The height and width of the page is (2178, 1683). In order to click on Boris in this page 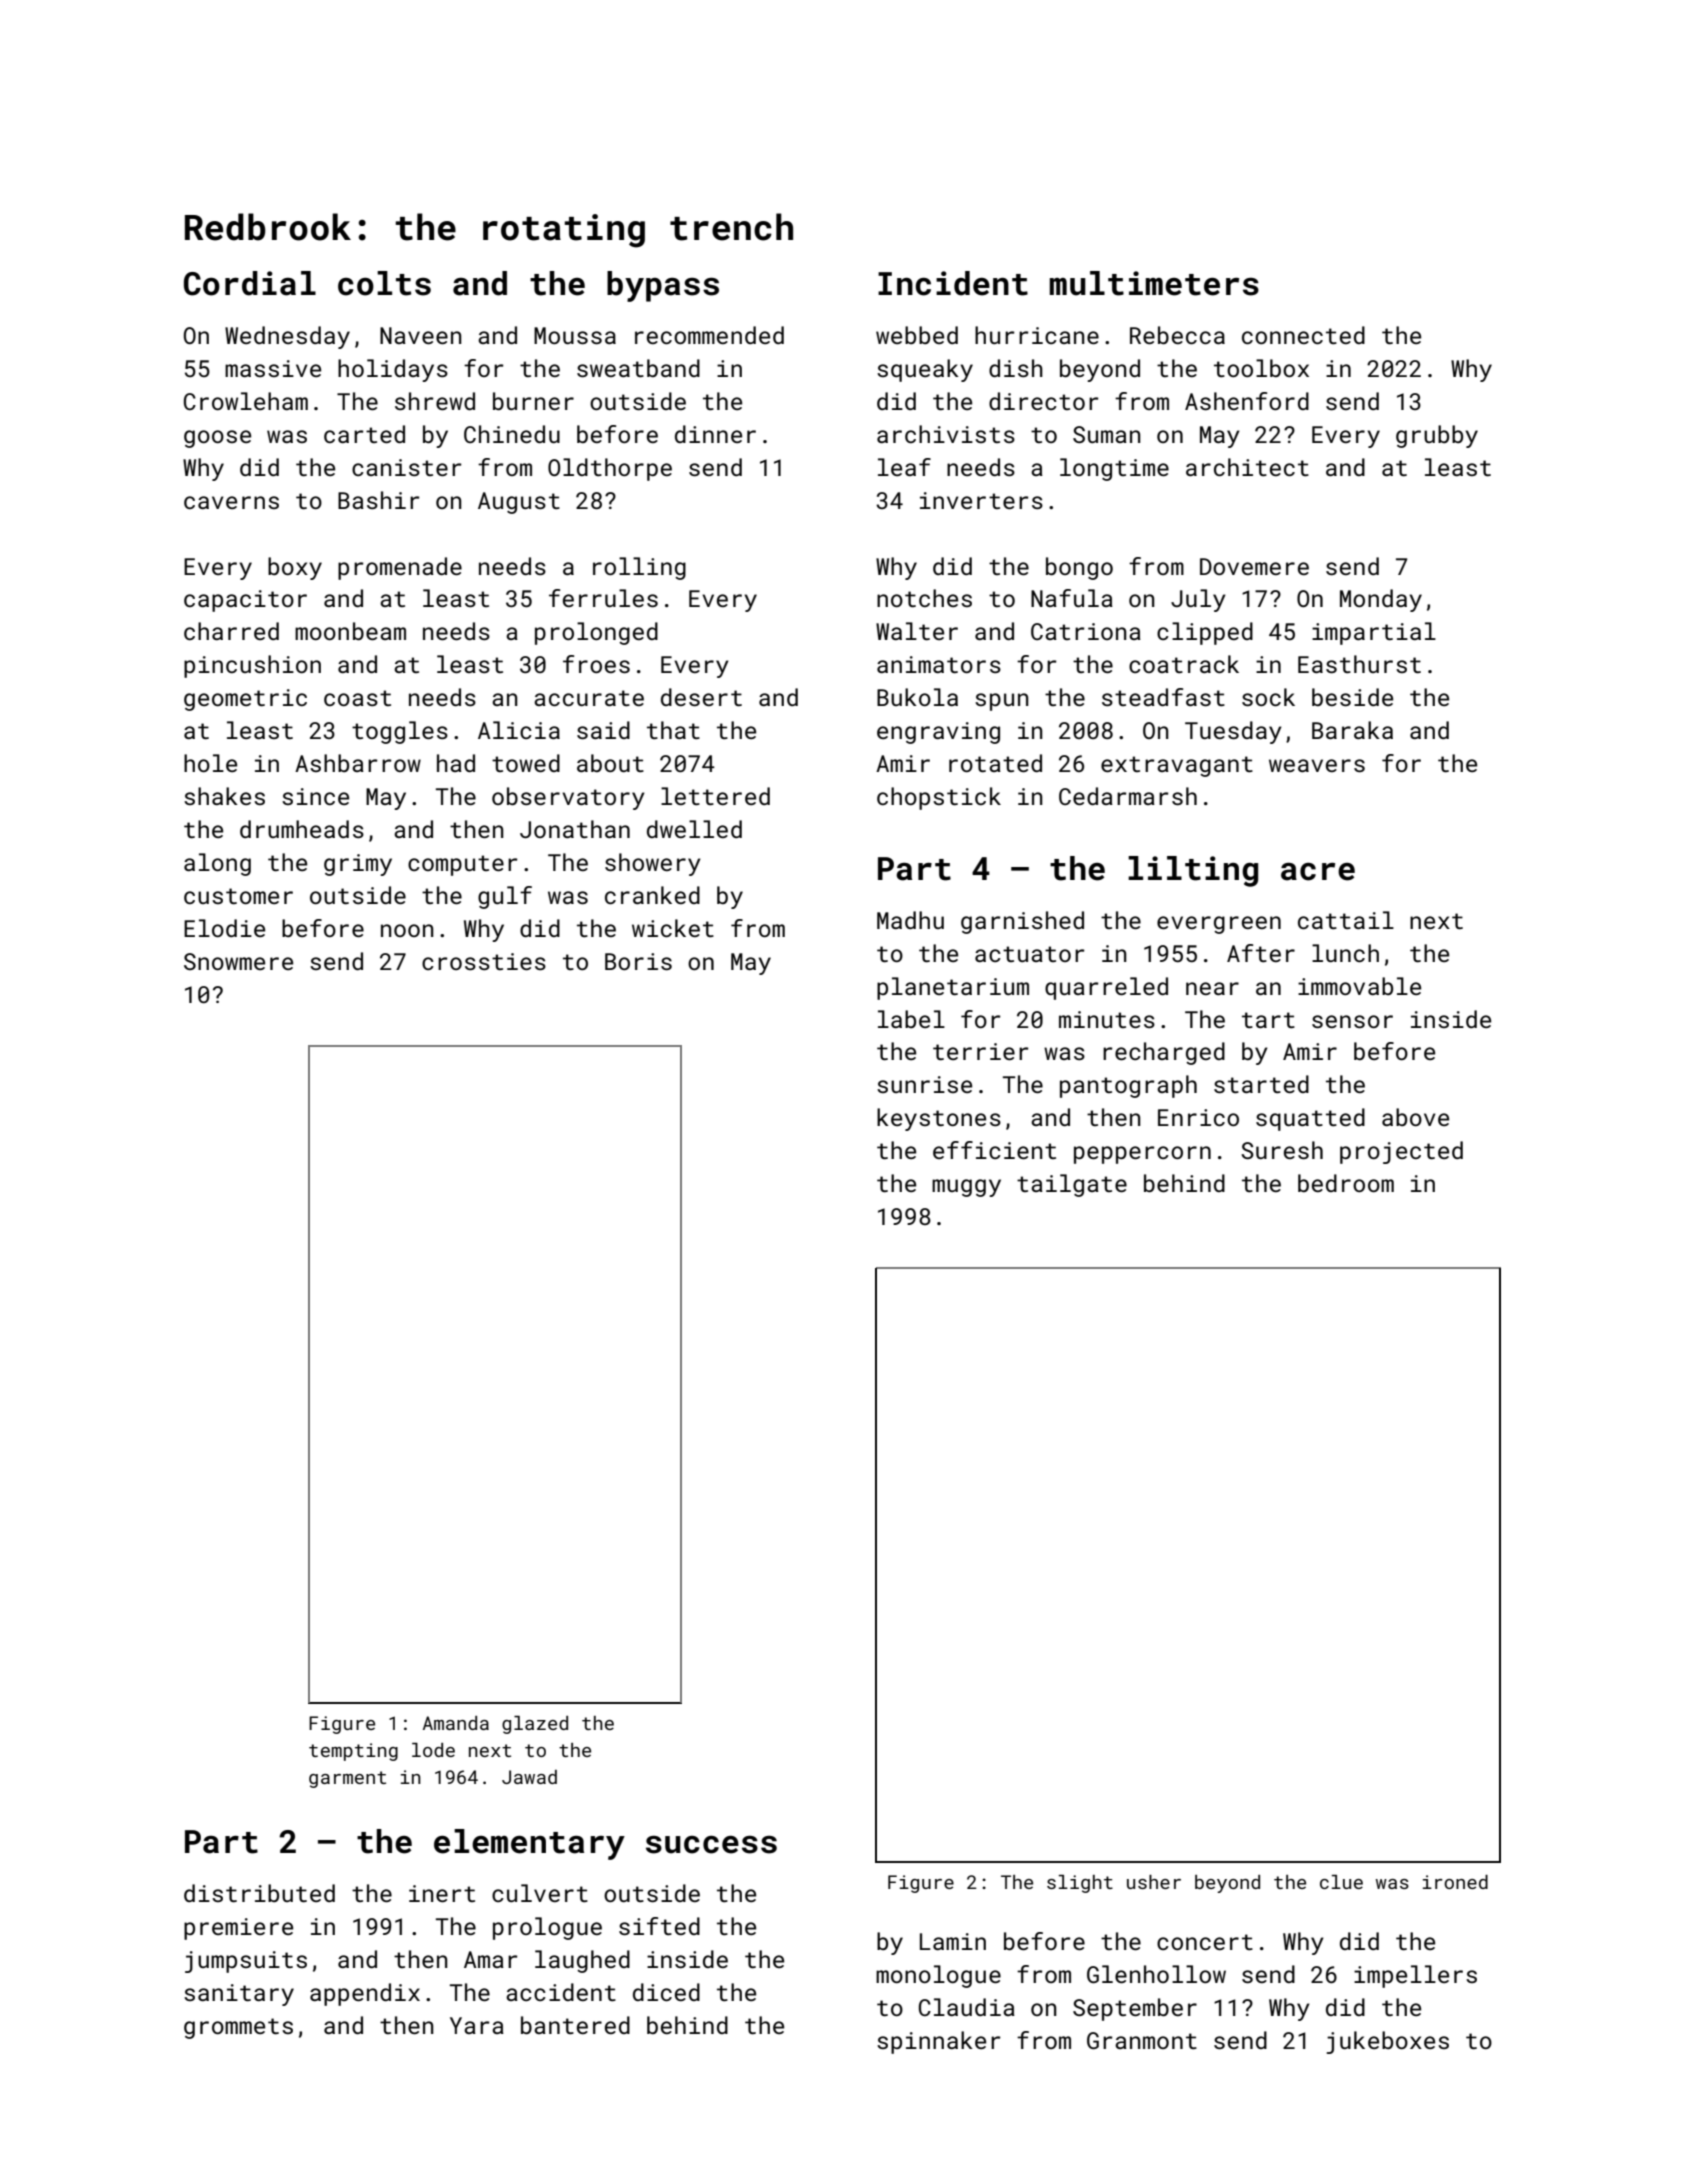, I will do `click(638, 961)`.
